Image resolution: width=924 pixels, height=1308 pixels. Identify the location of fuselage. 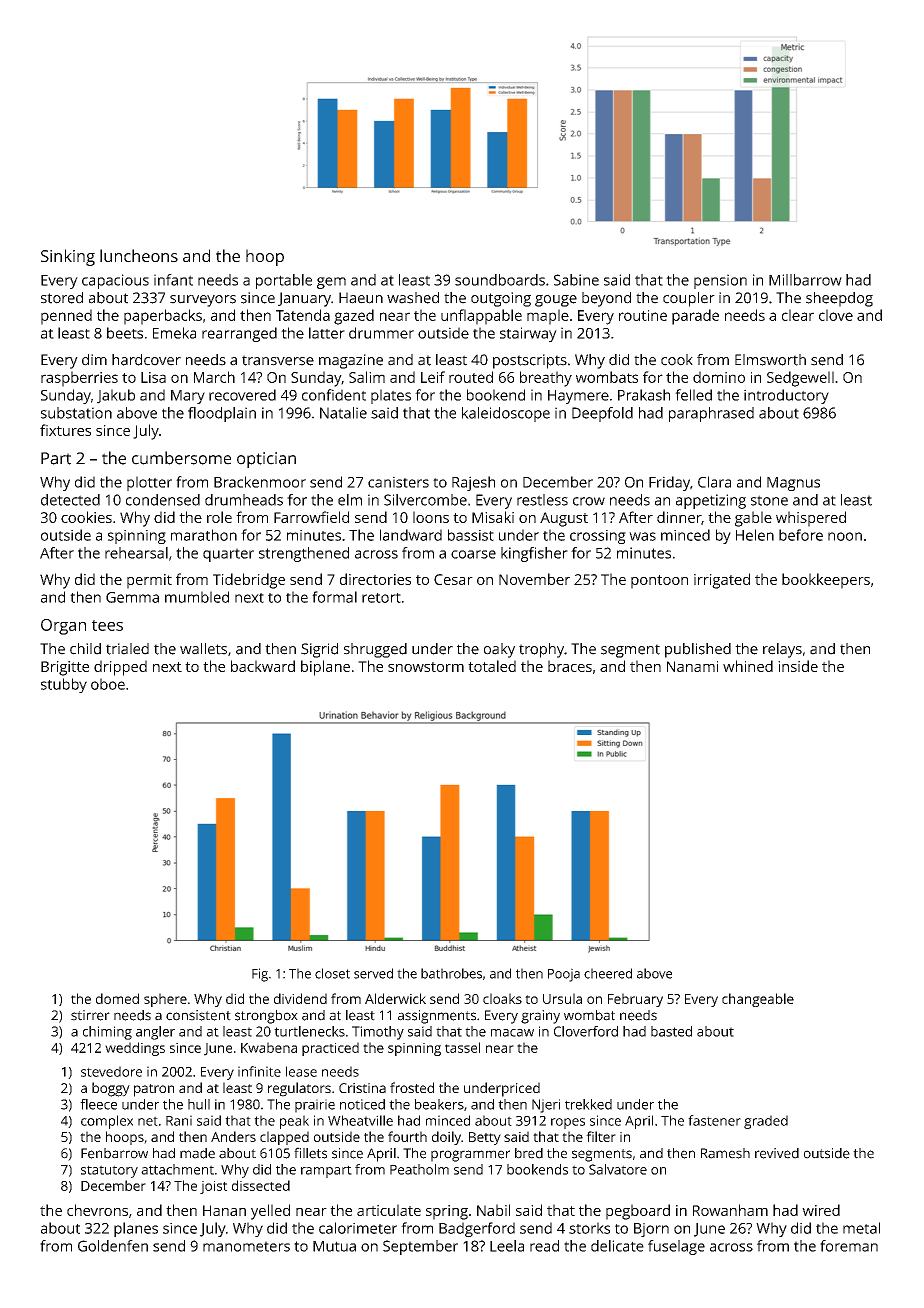
(676, 1247).
